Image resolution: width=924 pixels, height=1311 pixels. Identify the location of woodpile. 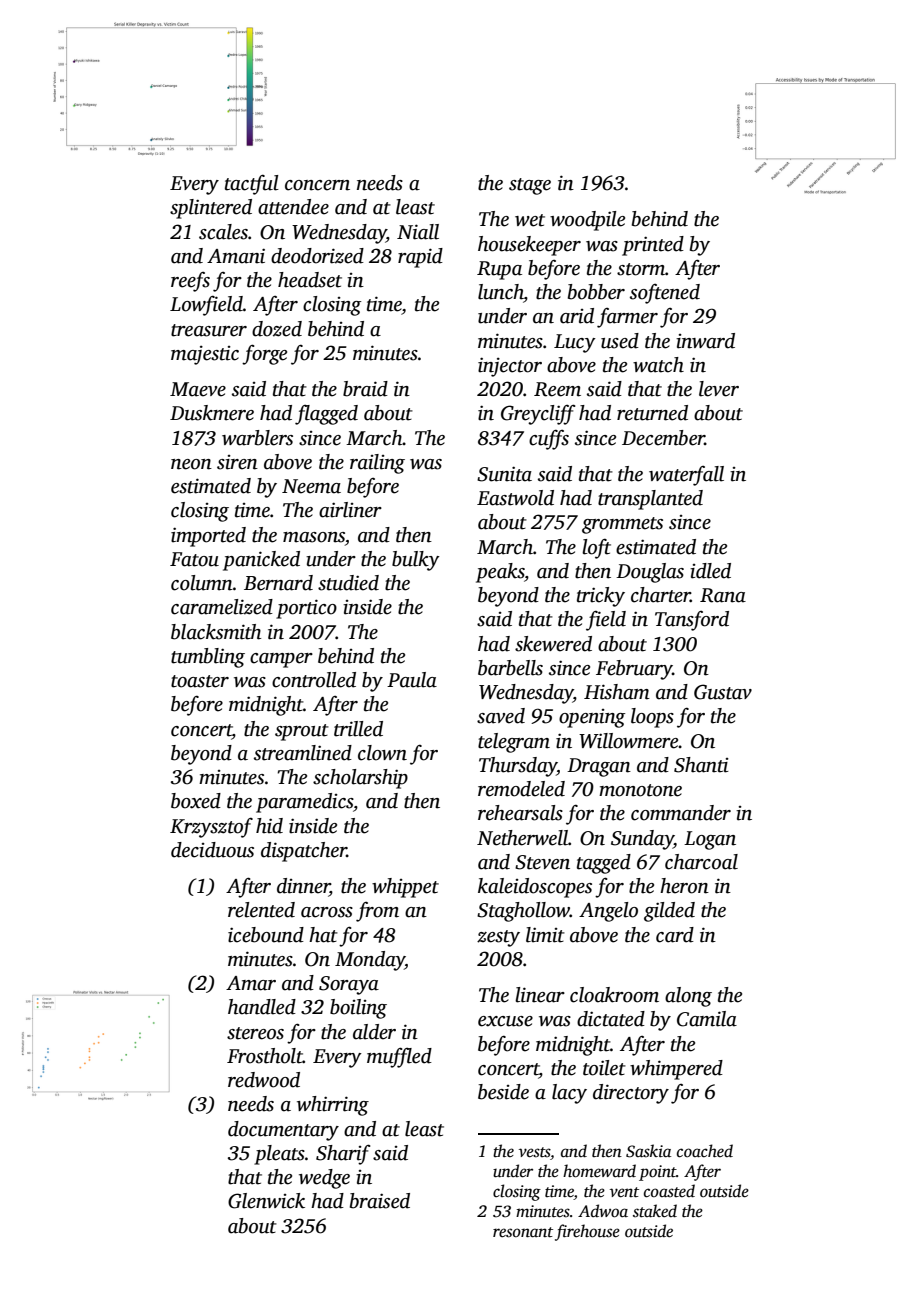
(587, 221).
